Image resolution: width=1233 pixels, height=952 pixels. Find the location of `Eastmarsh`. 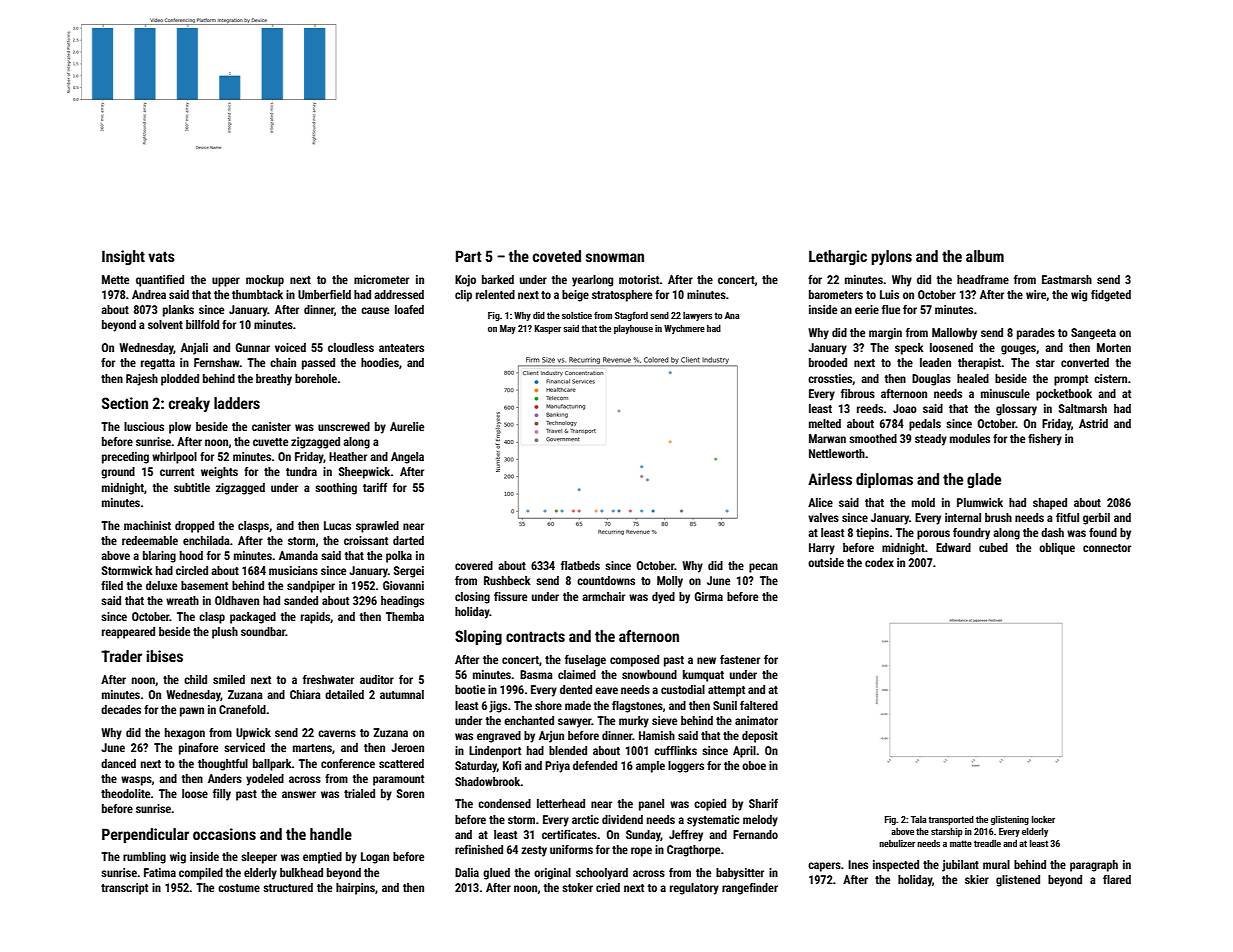

Eastmarsh is located at coordinates (1067, 279).
